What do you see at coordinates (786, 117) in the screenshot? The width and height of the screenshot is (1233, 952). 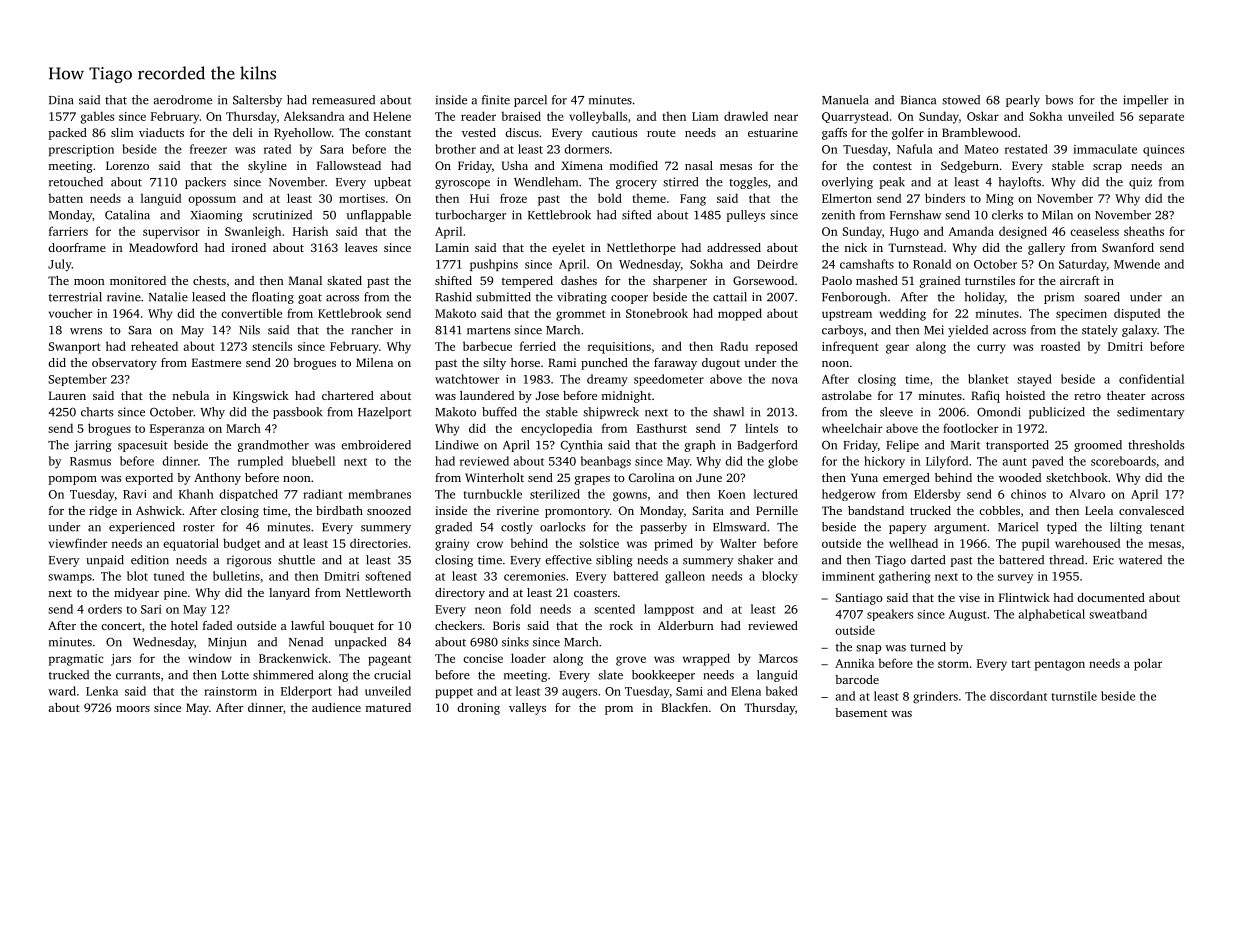 I see `near` at bounding box center [786, 117].
